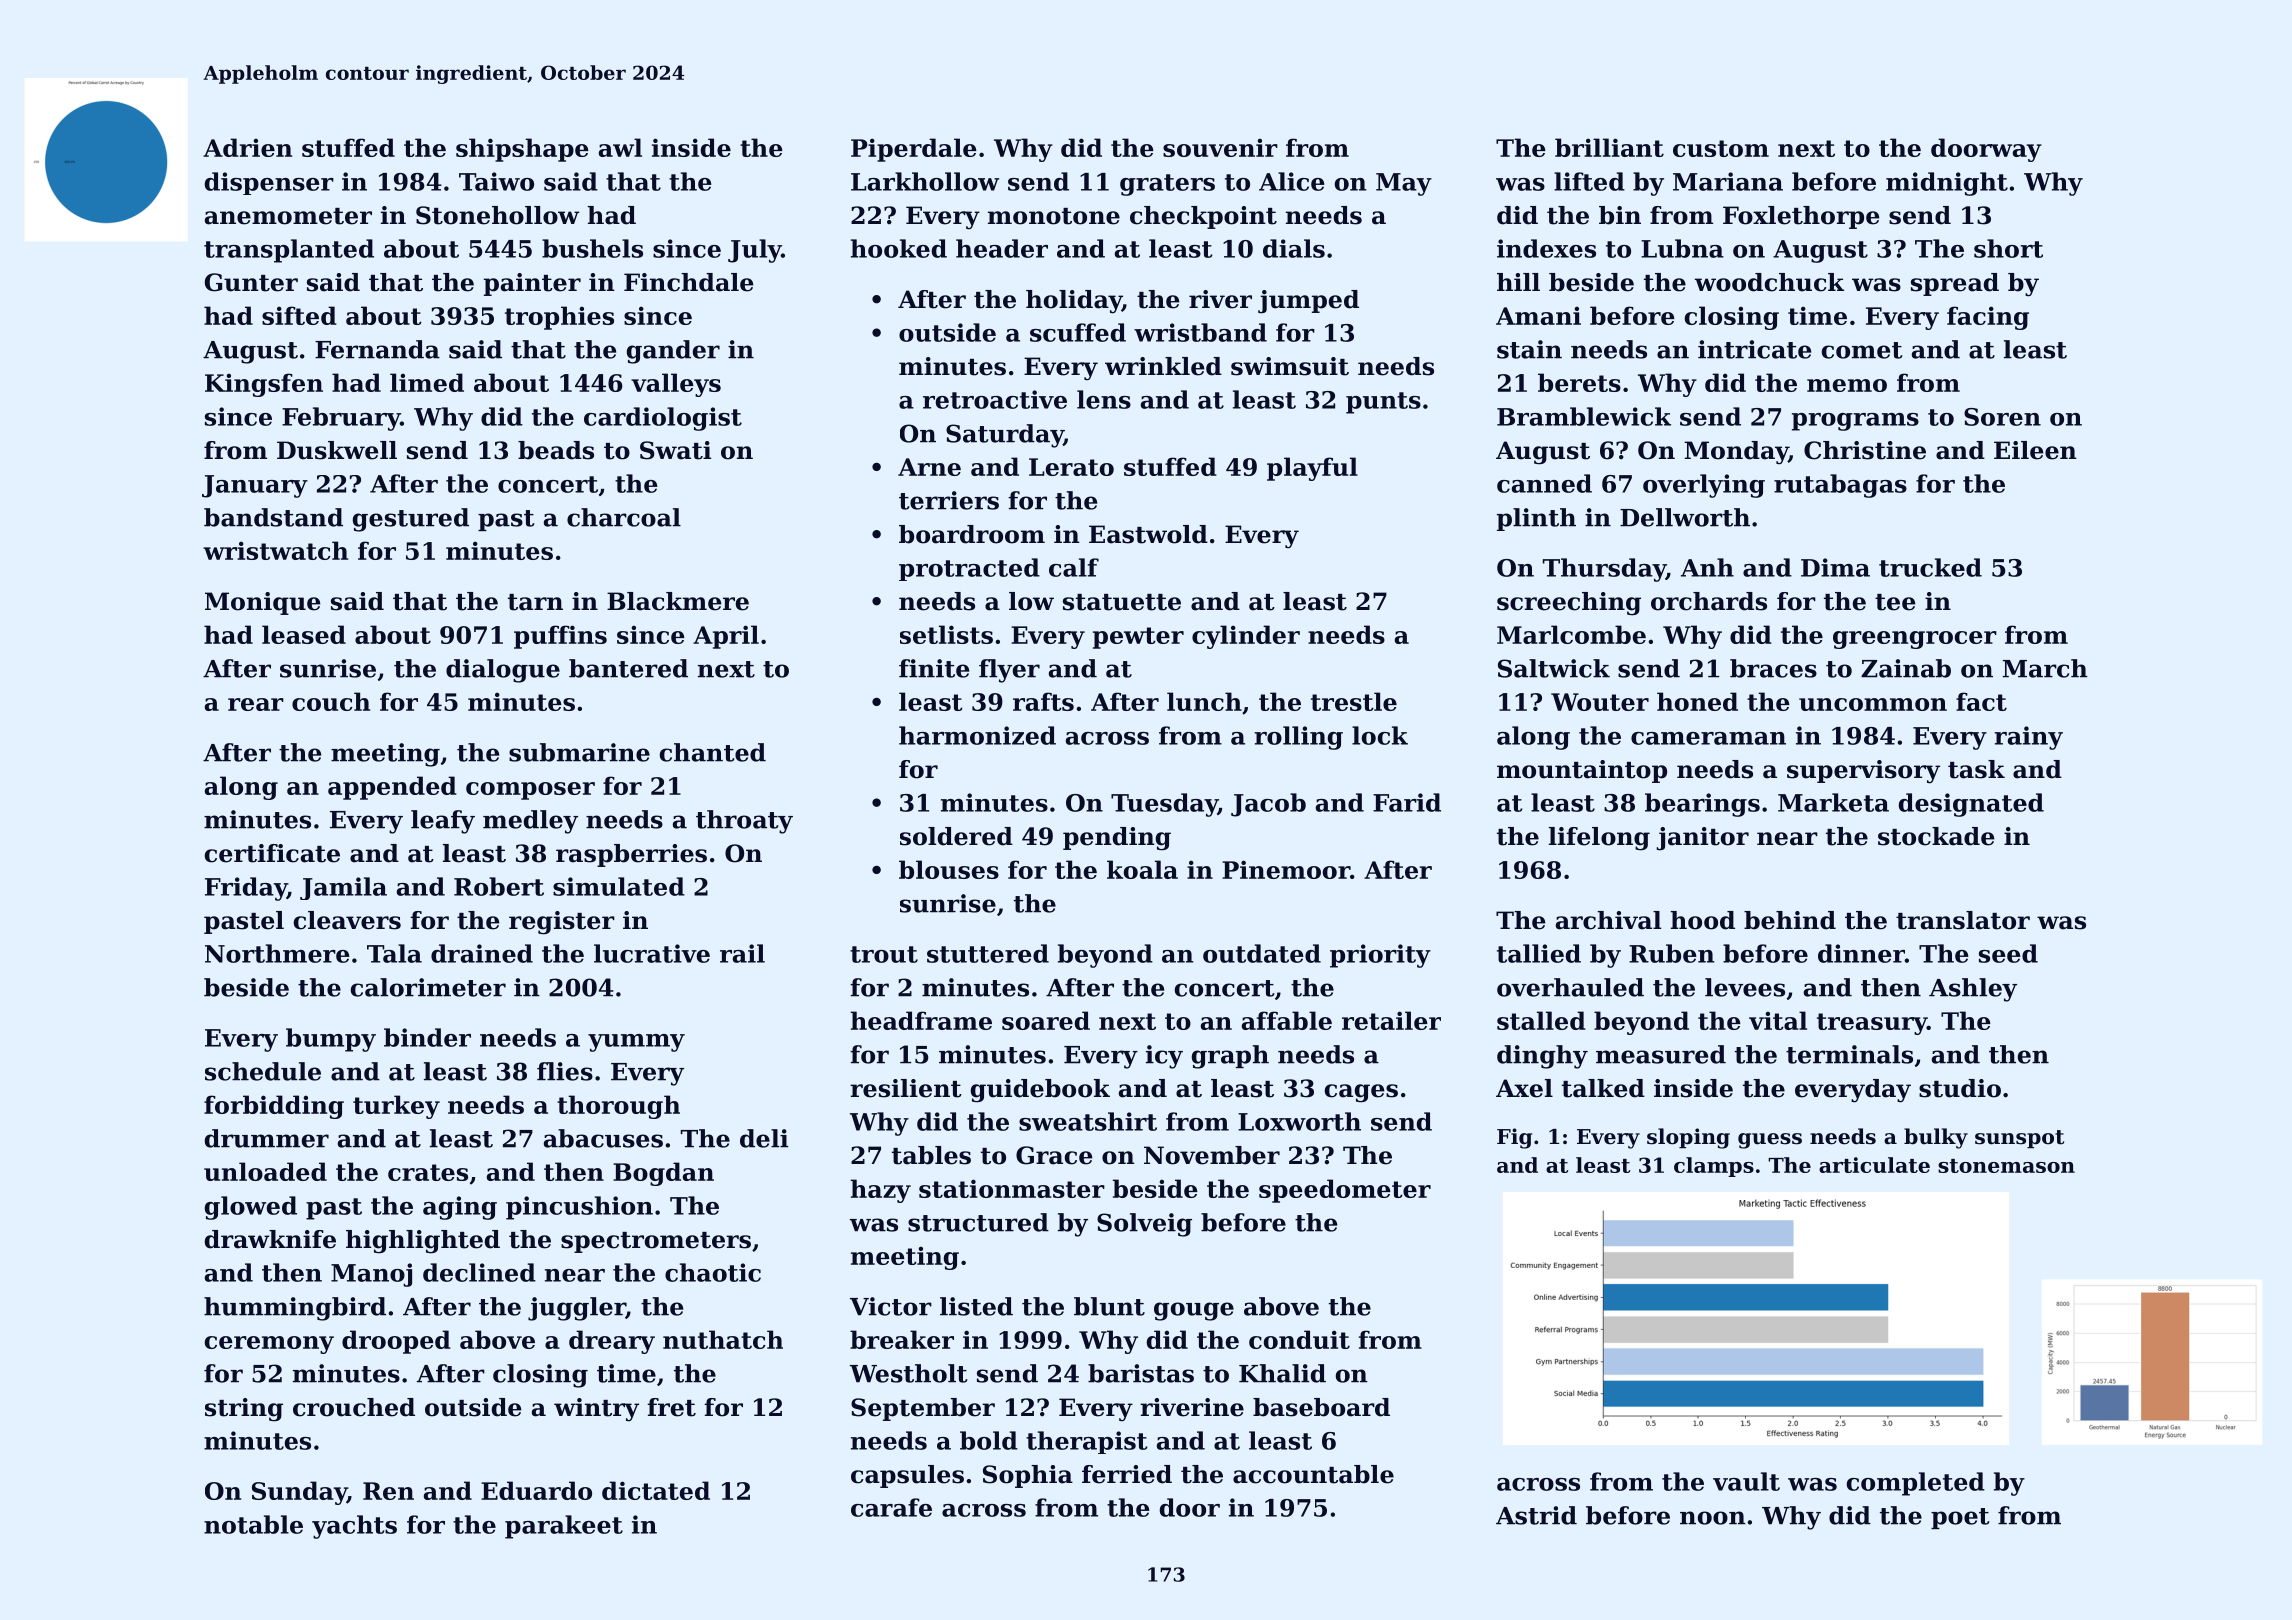  I want to click on Foxlethorpe, so click(1801, 217).
